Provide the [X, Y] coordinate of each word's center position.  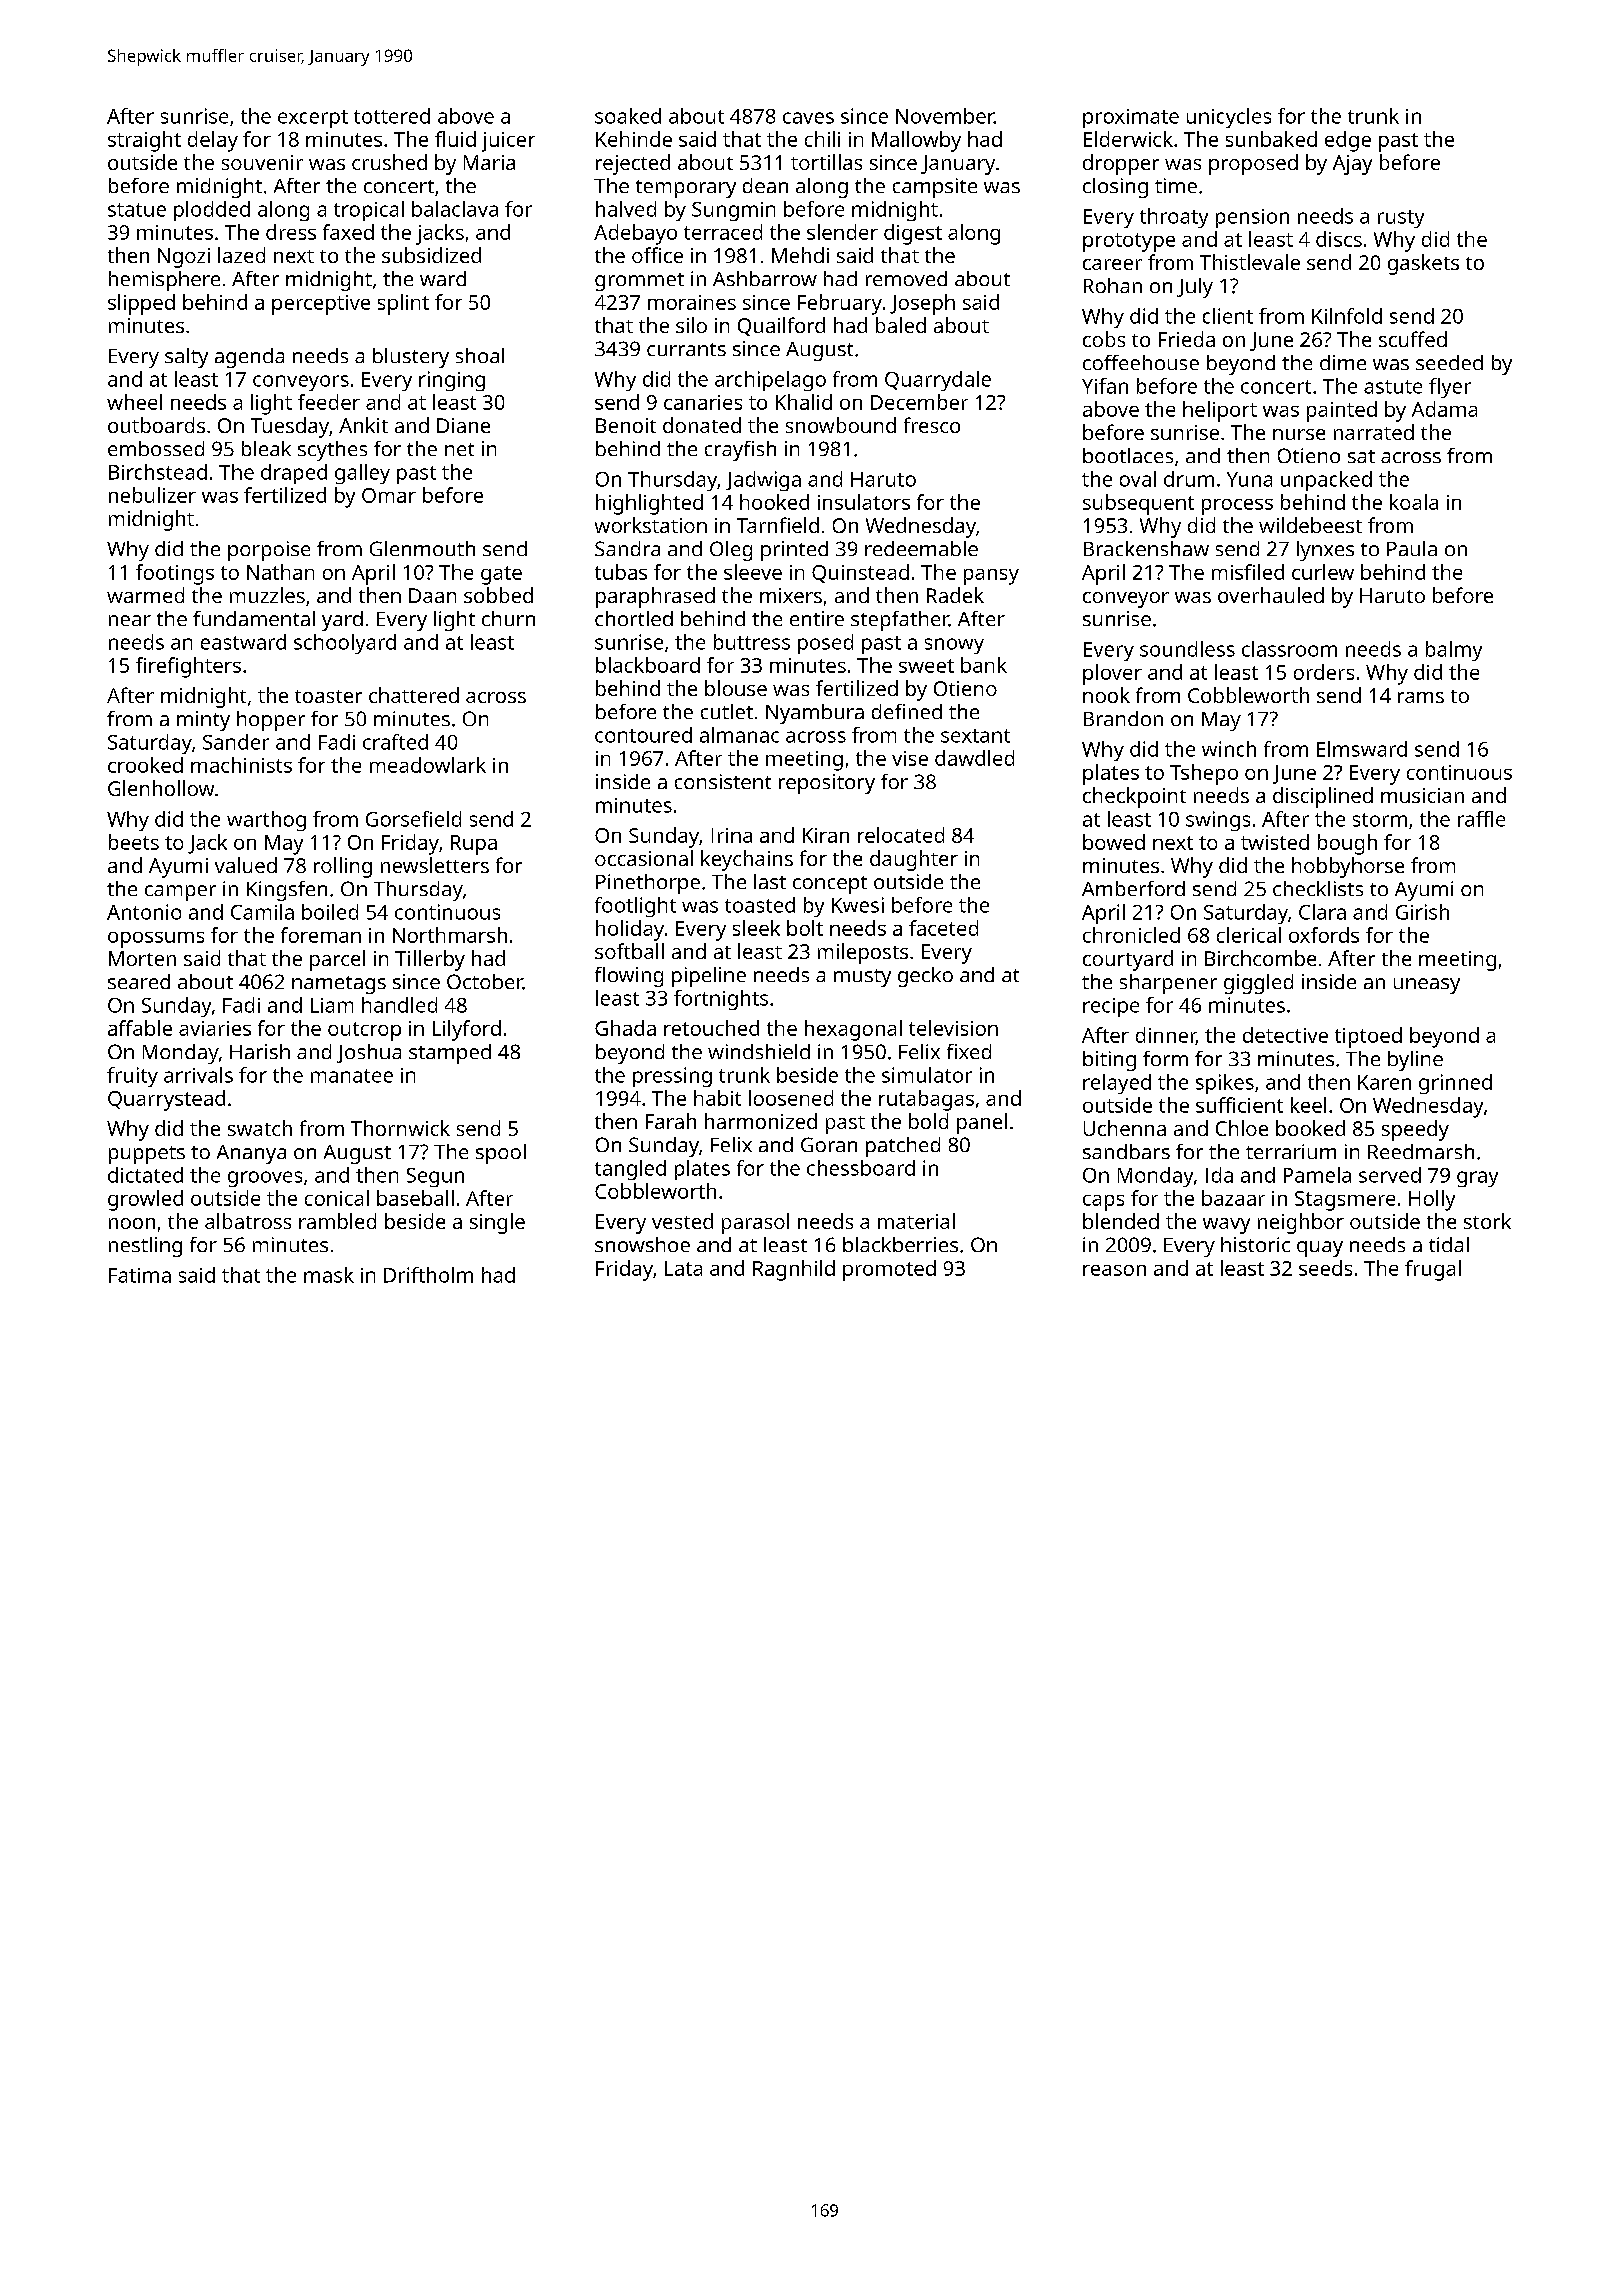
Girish [1422, 912]
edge [1348, 141]
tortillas [826, 162]
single [497, 1223]
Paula [1412, 548]
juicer [508, 142]
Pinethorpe [648, 884]
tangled [630, 1170]
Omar [389, 495]
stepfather [900, 621]
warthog [266, 821]
